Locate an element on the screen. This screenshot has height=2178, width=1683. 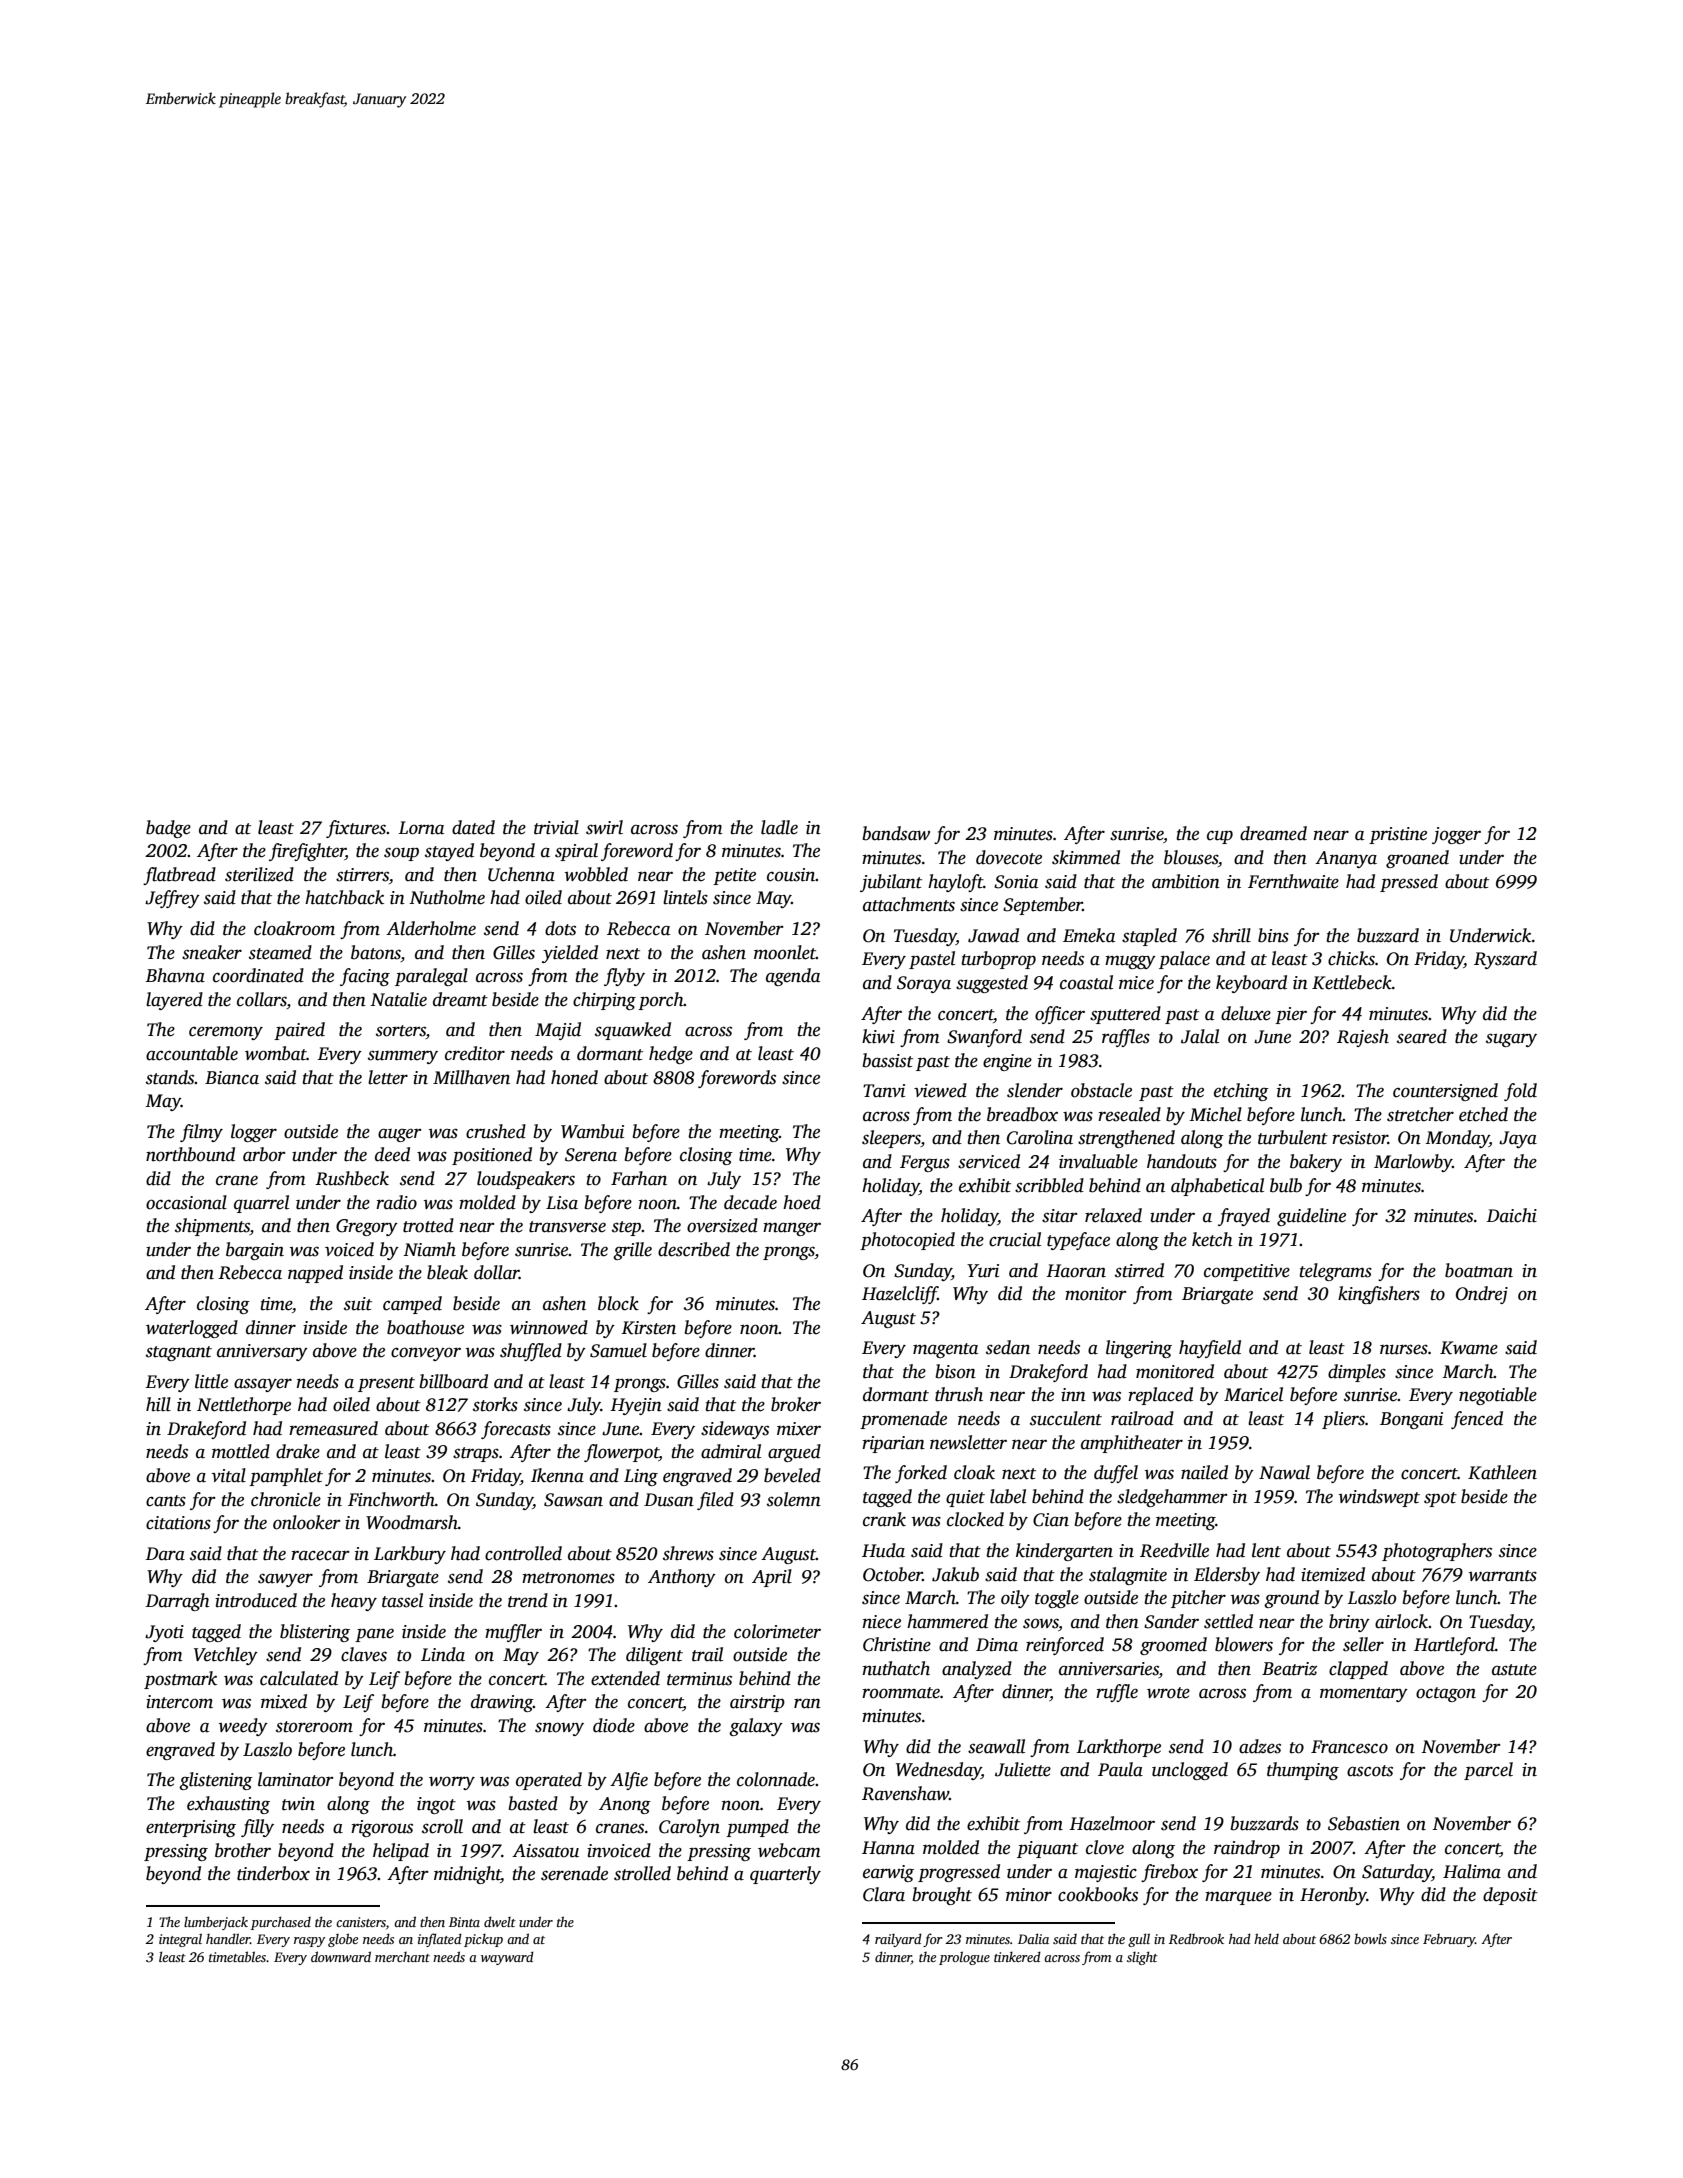
held is located at coordinates (1266, 1938).
